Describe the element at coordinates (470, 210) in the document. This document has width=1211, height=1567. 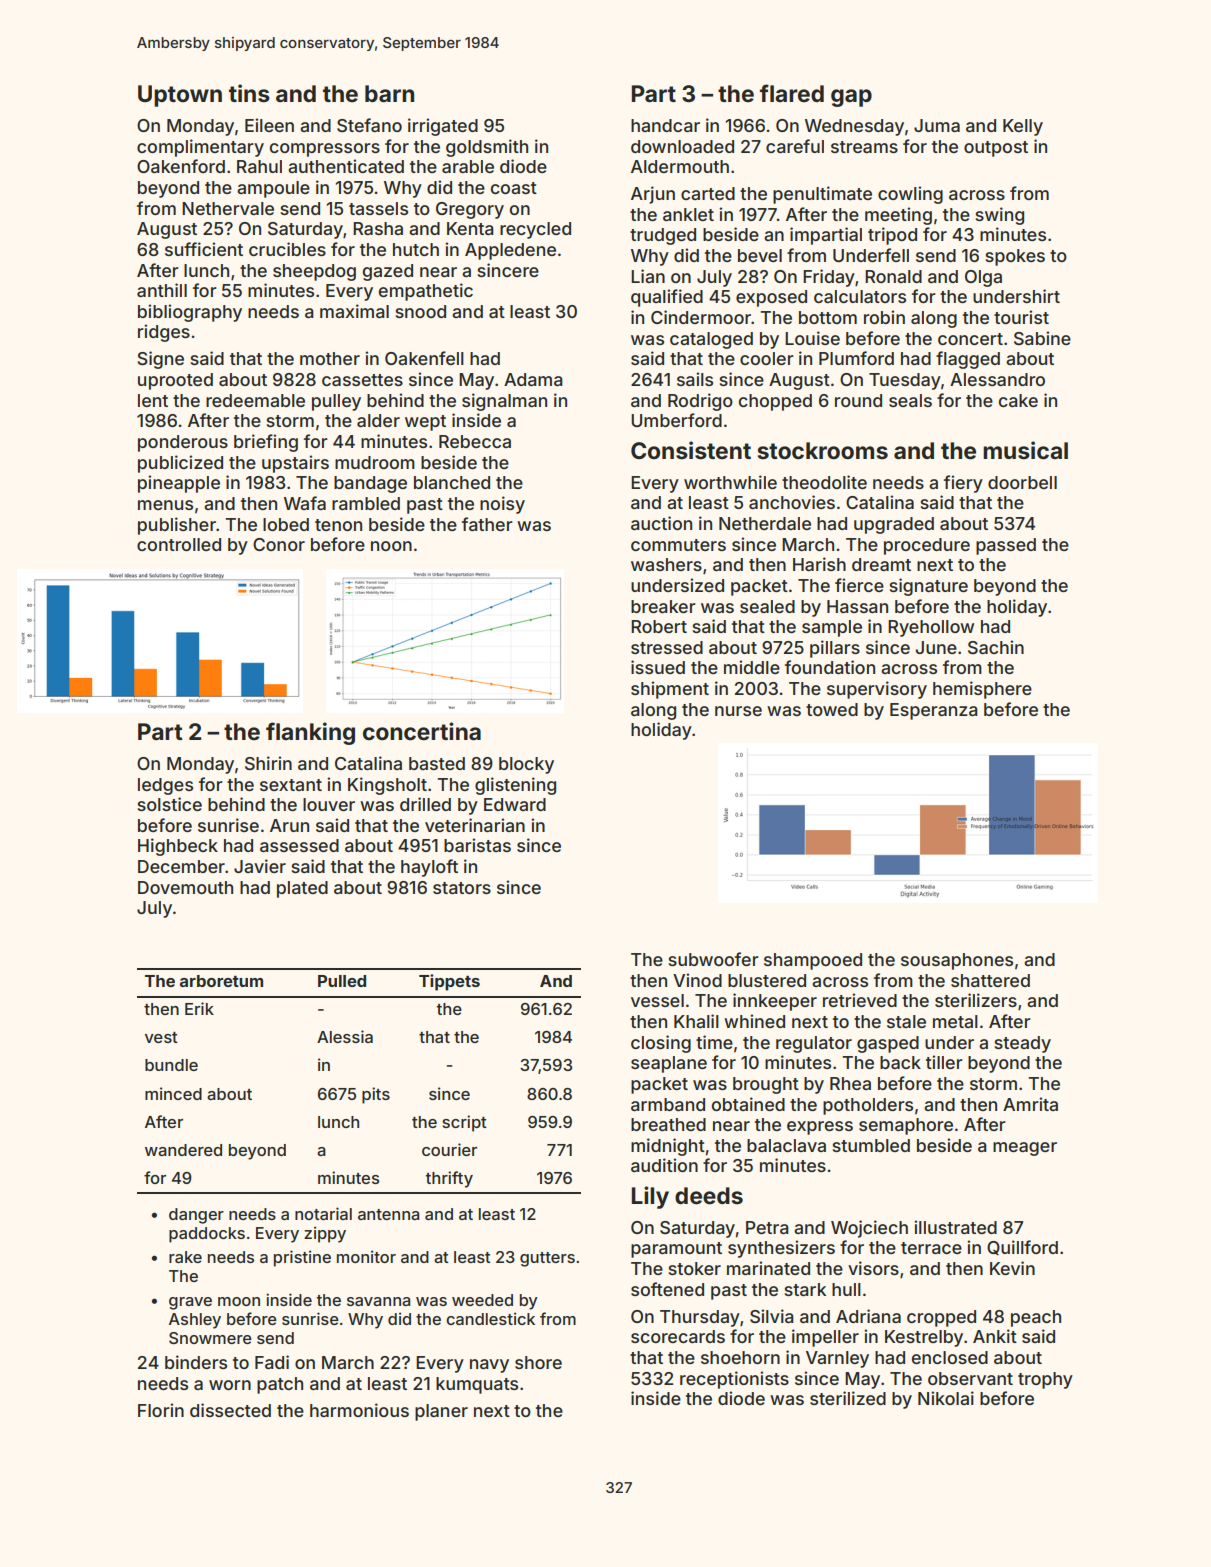
I see `Gregory` at that location.
